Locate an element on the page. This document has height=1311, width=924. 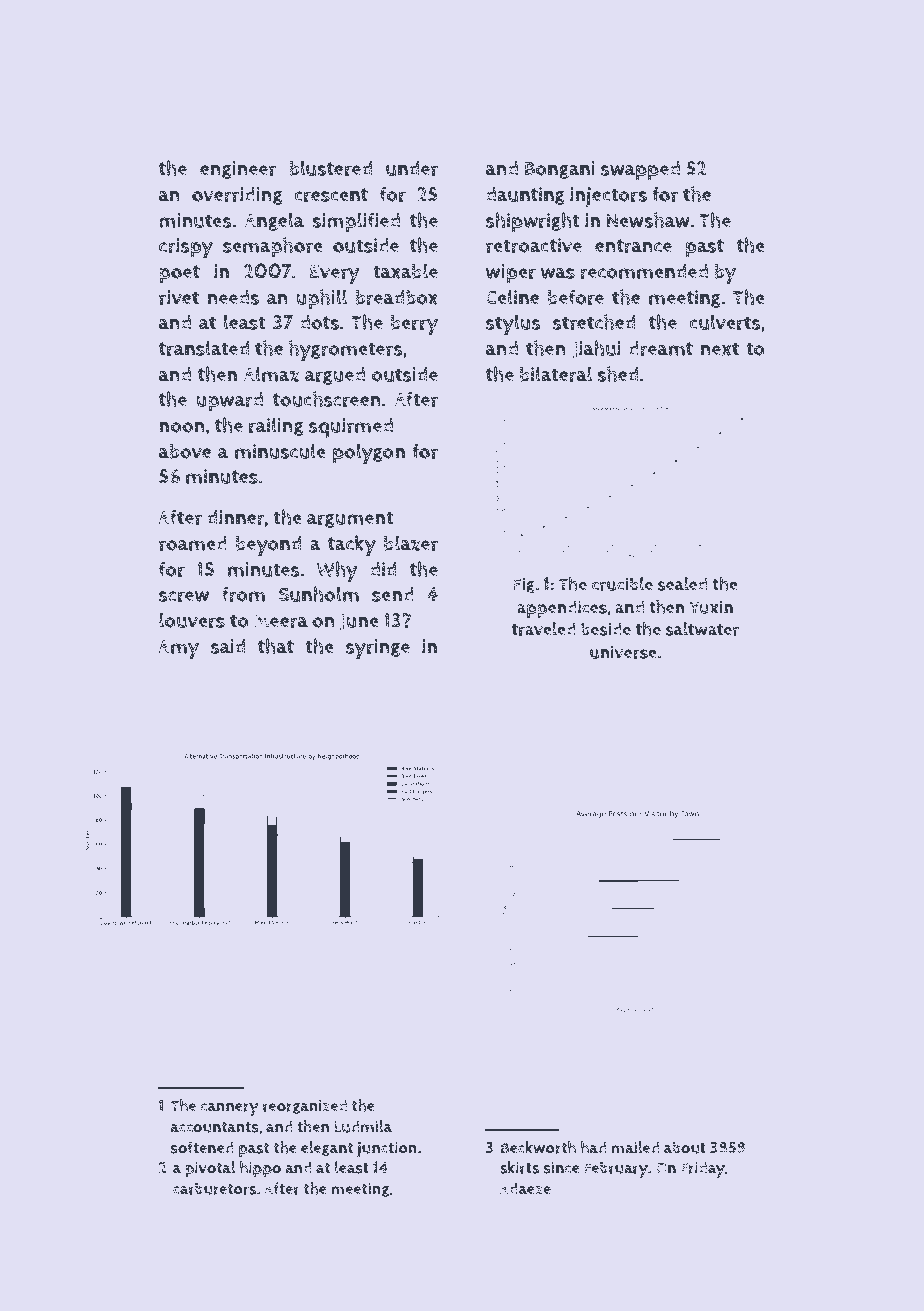
under is located at coordinates (412, 168).
